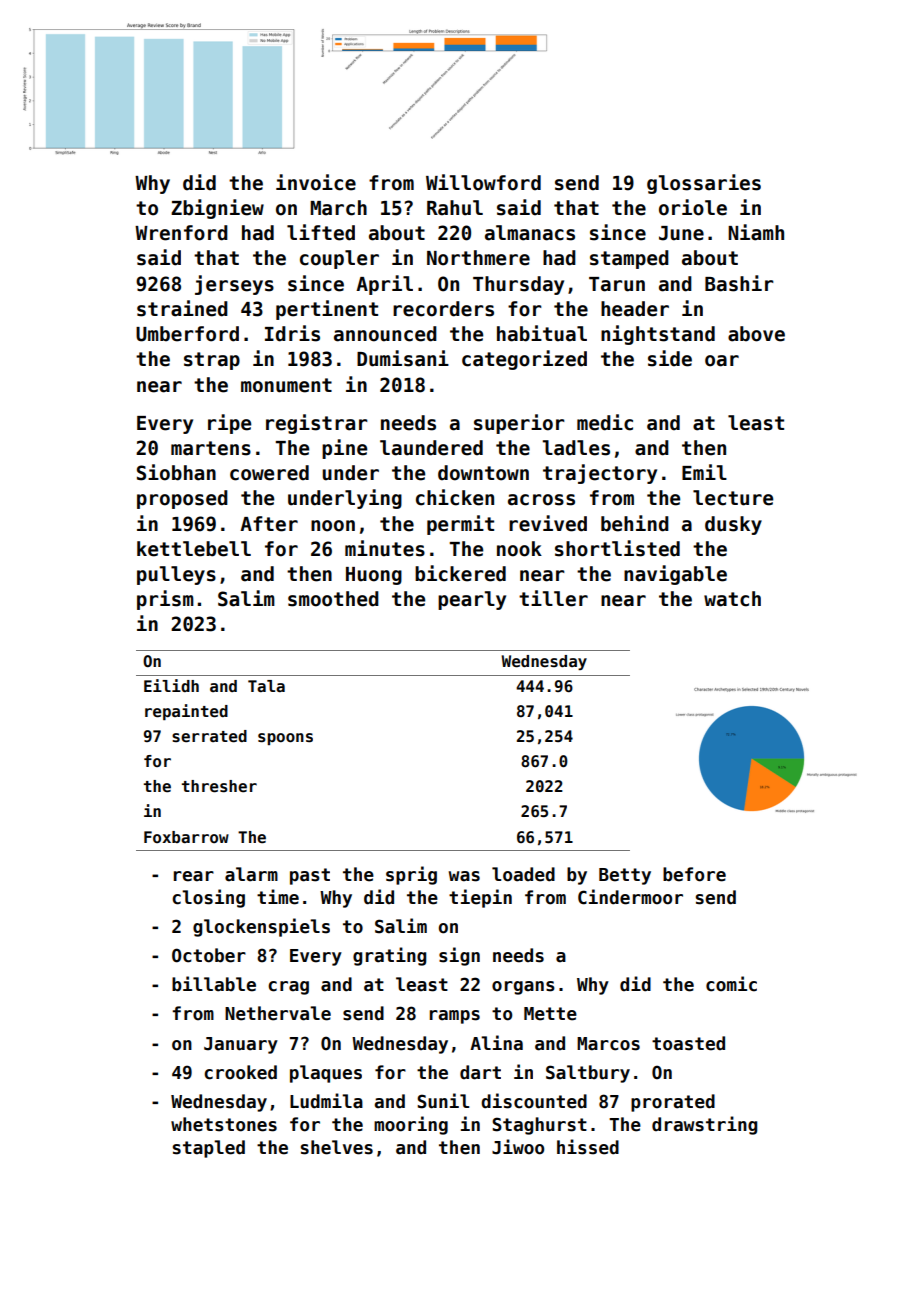  Describe the element at coordinates (337, 1147) in the document. I see `shelves` at that location.
